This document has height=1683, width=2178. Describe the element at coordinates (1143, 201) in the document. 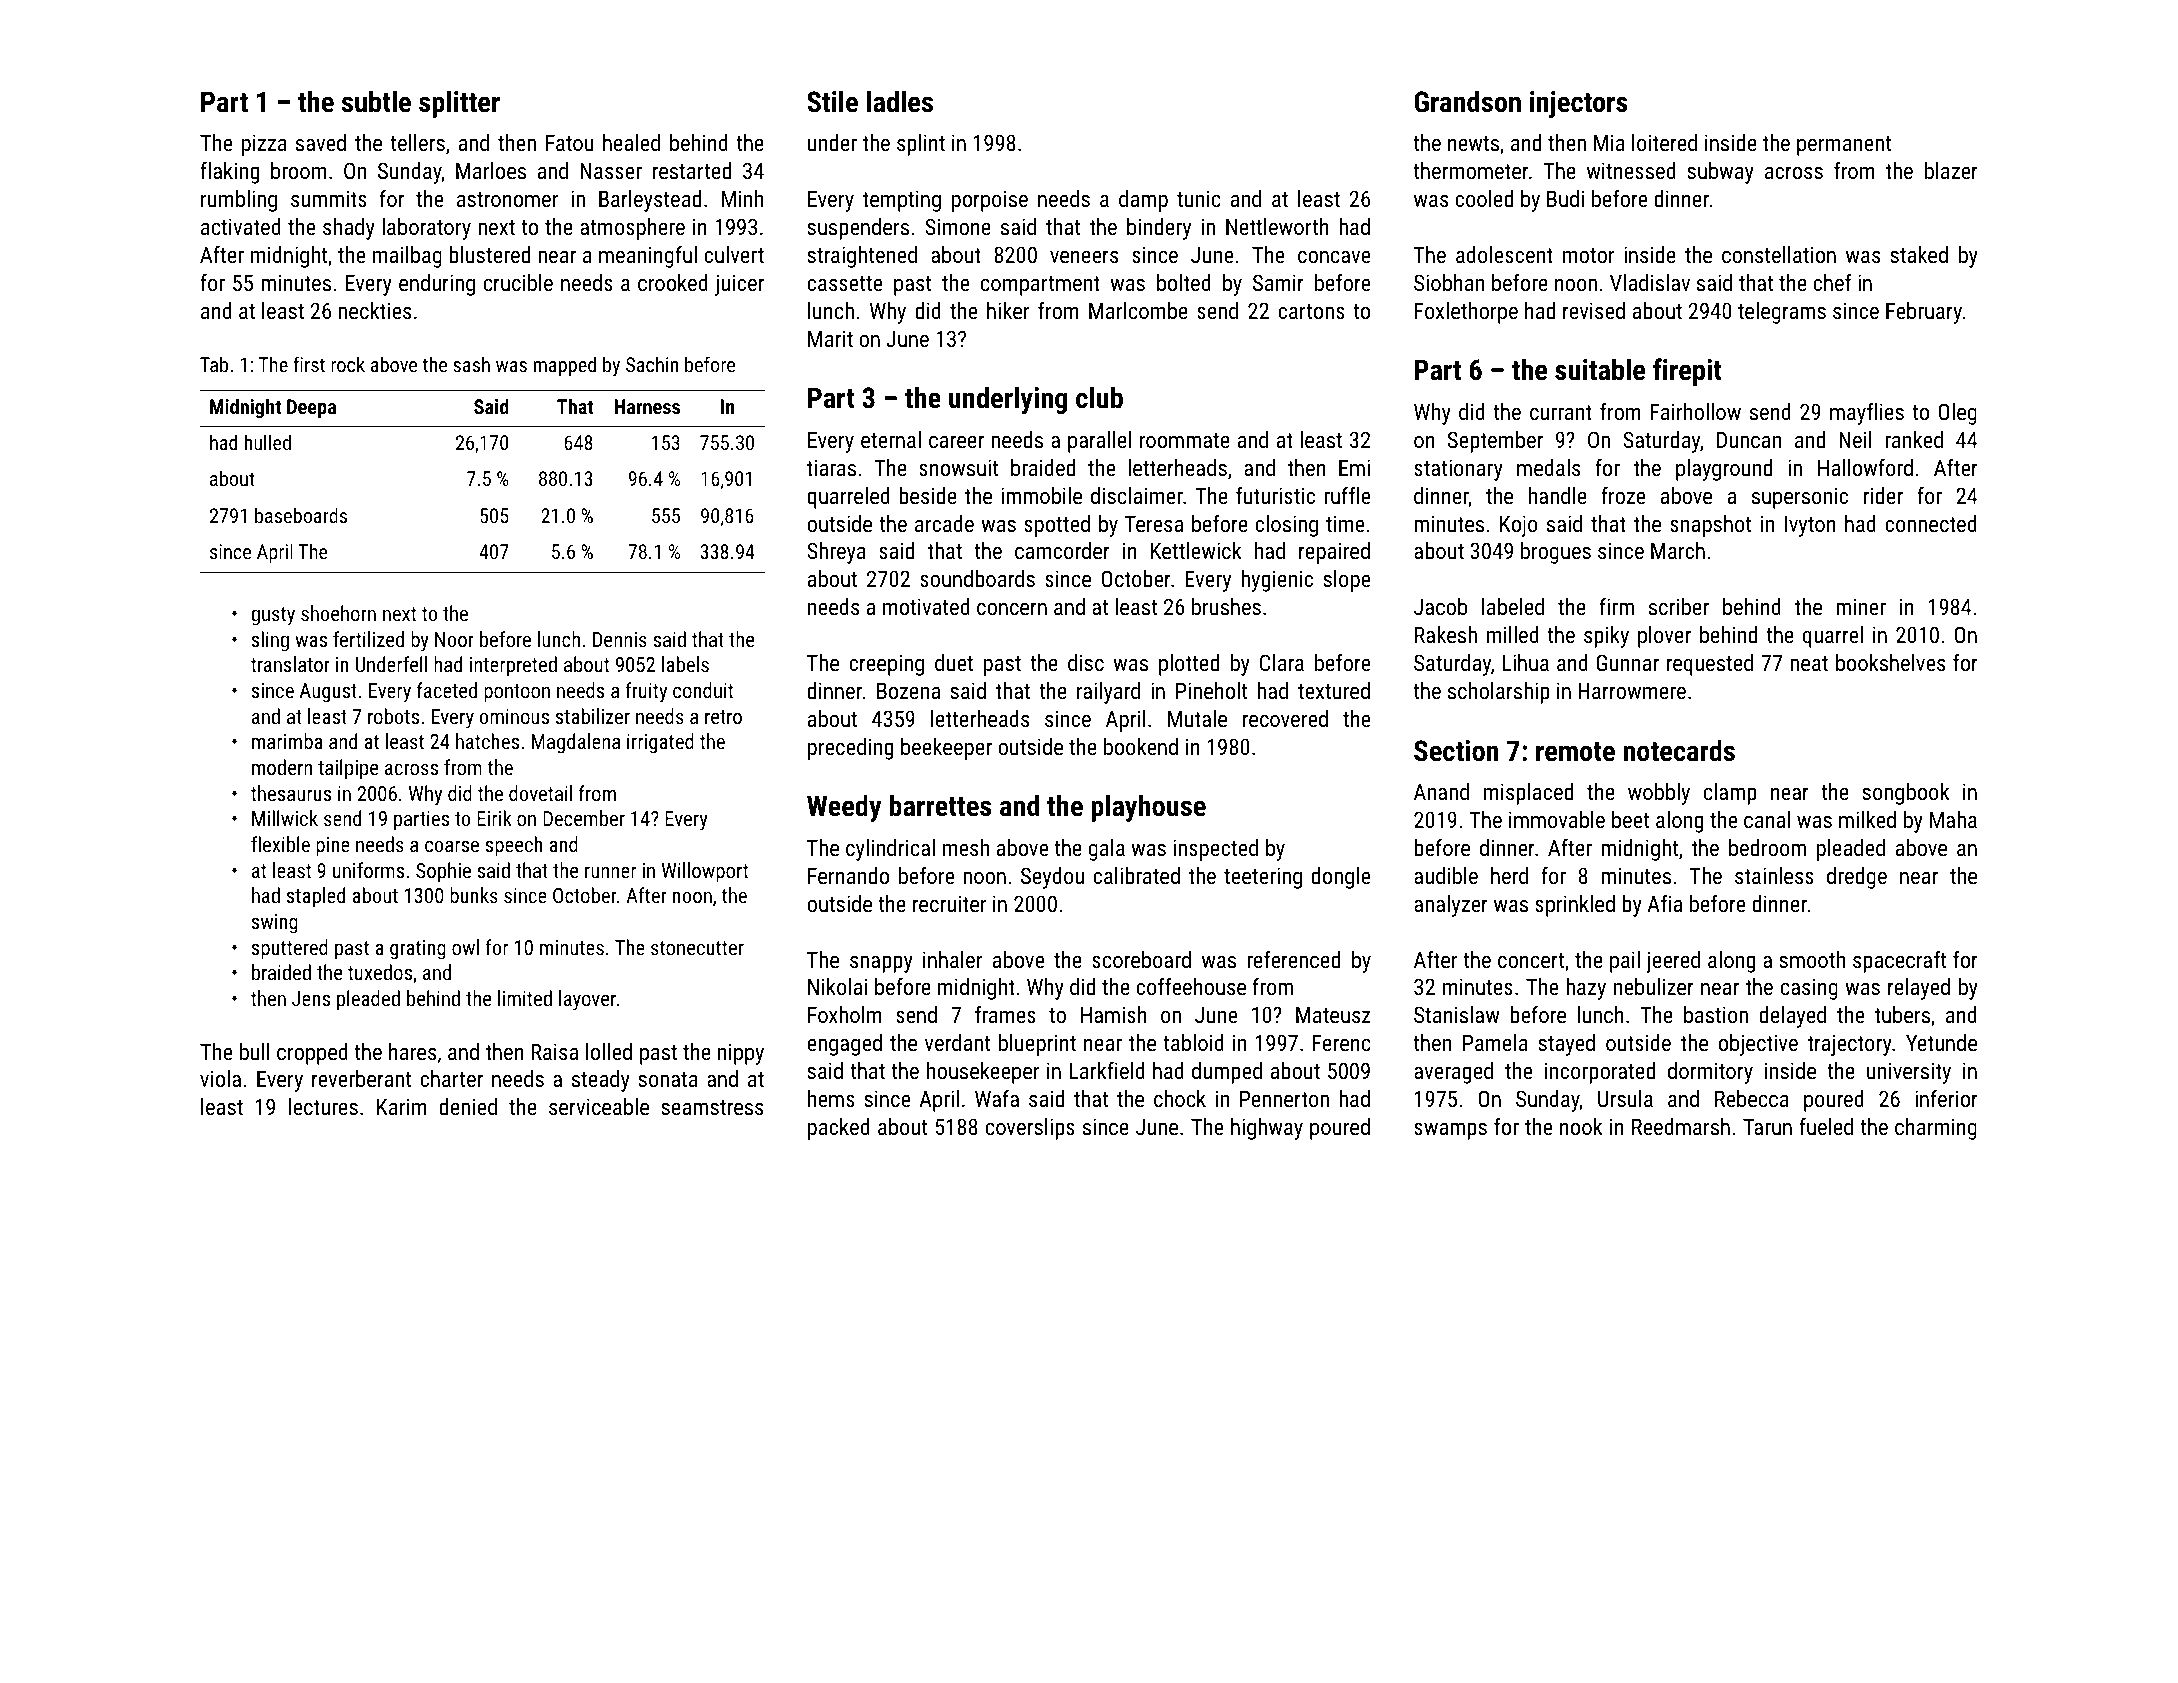

I see `damp` at that location.
